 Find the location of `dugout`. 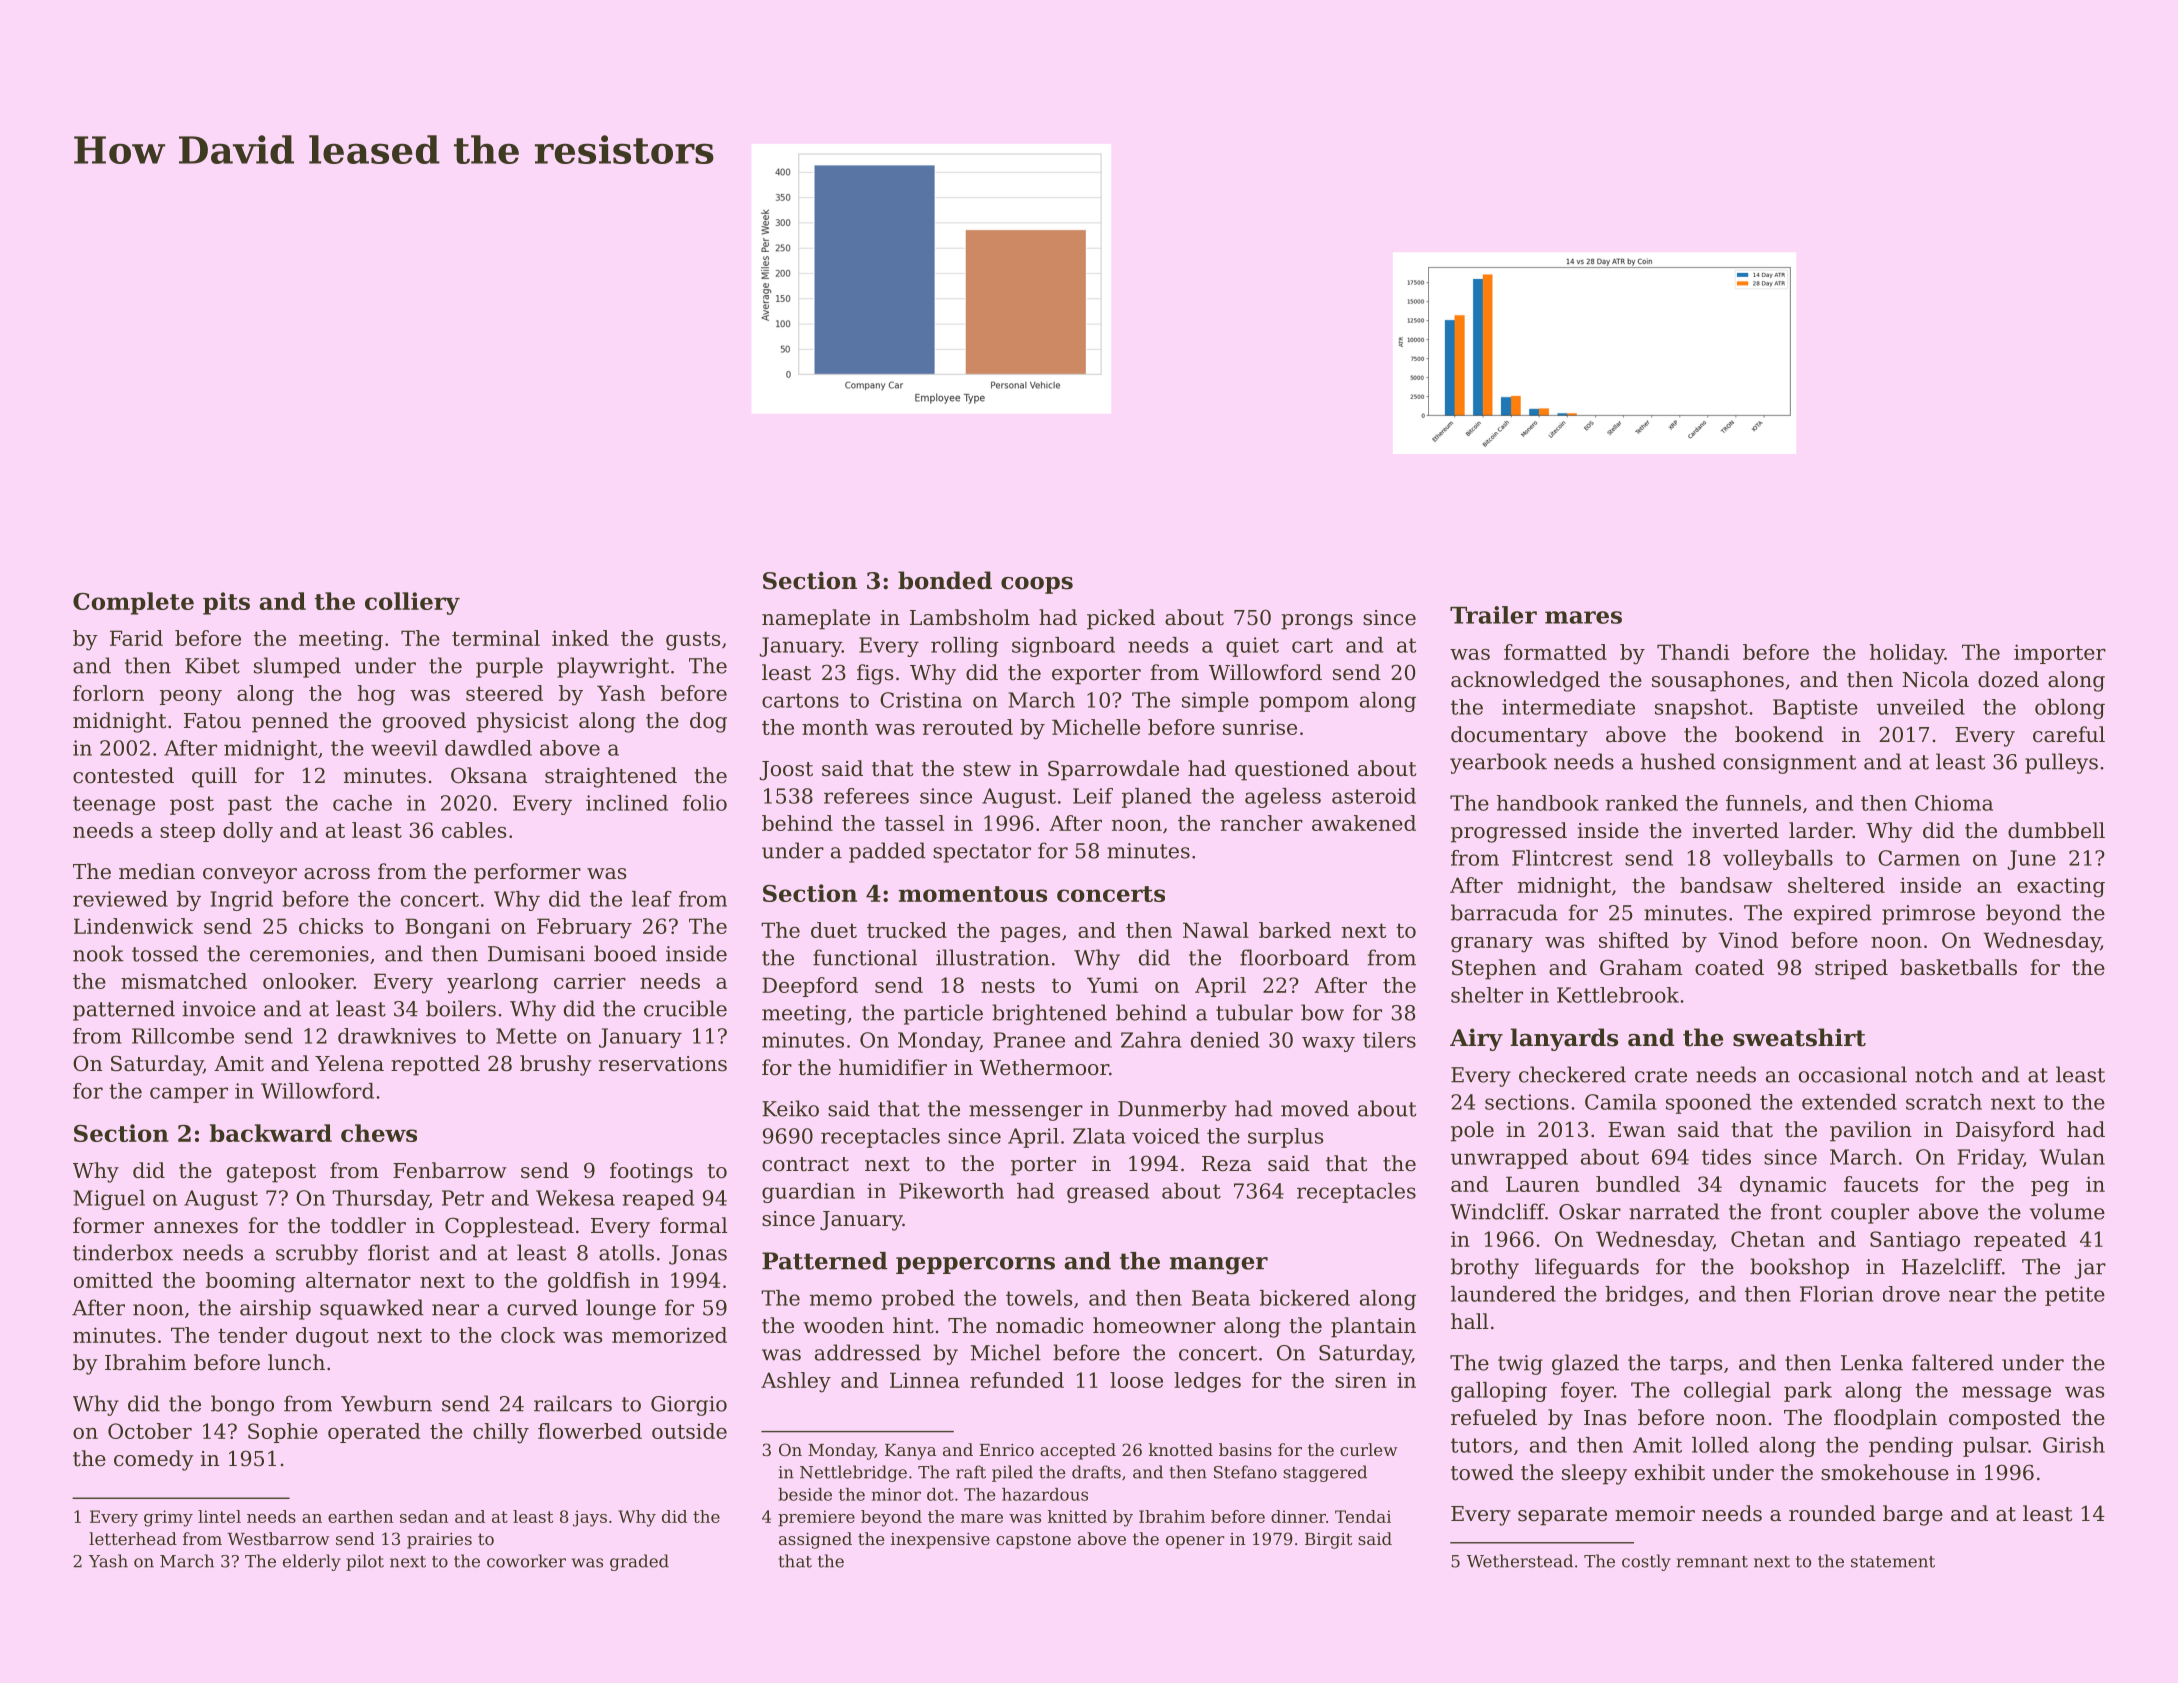

dugout is located at coordinates (332, 1337).
